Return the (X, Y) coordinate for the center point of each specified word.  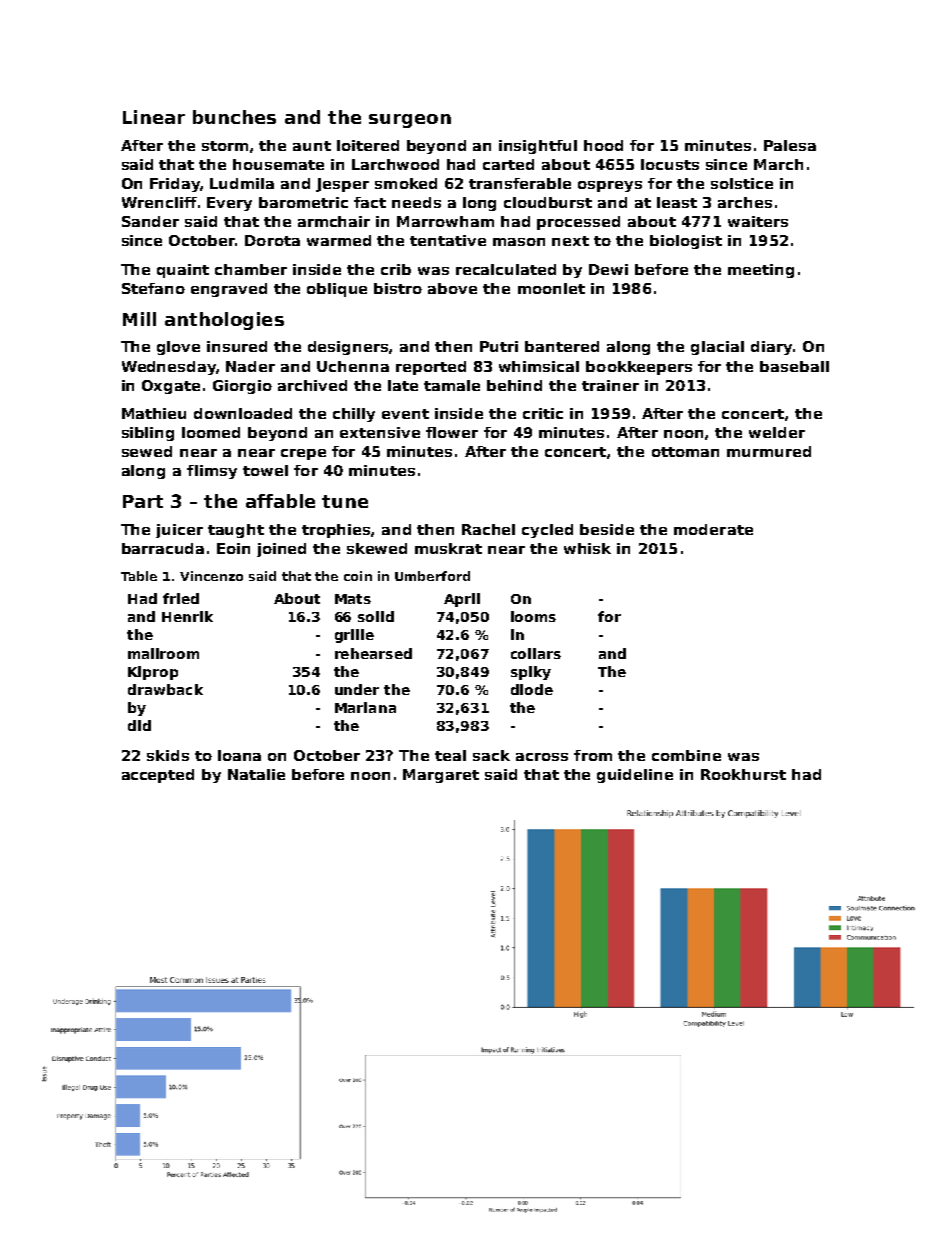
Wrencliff (159, 202)
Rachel (488, 529)
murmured (769, 451)
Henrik (187, 616)
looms (533, 616)
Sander (150, 221)
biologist (686, 242)
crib (396, 269)
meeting (761, 271)
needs (416, 202)
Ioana (239, 755)
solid (376, 616)
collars (536, 653)
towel (265, 470)
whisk (587, 548)
